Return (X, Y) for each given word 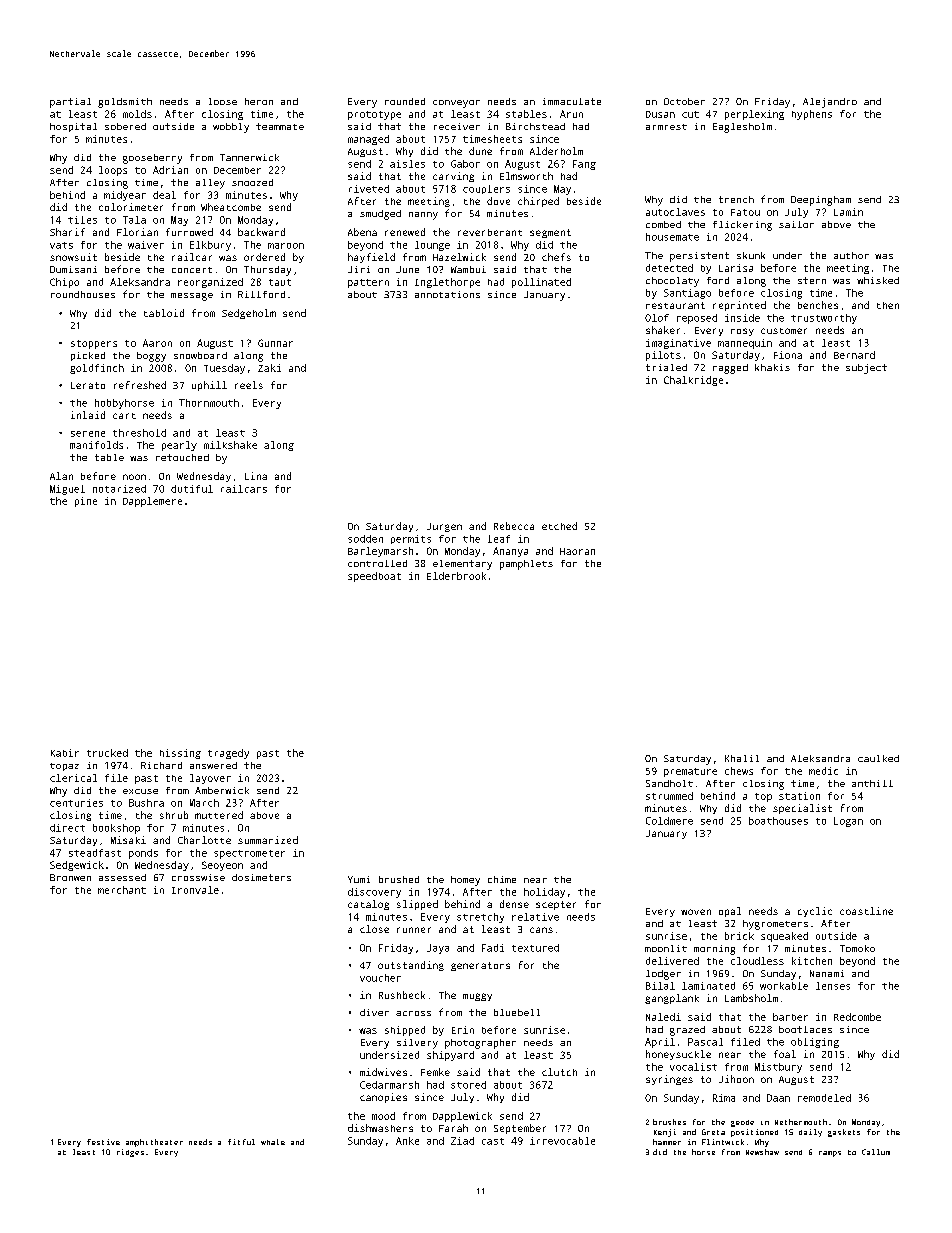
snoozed (252, 182)
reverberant (490, 232)
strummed (669, 796)
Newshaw (762, 1152)
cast (493, 1141)
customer (784, 331)
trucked (107, 753)
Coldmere (669, 821)
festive (103, 1142)
